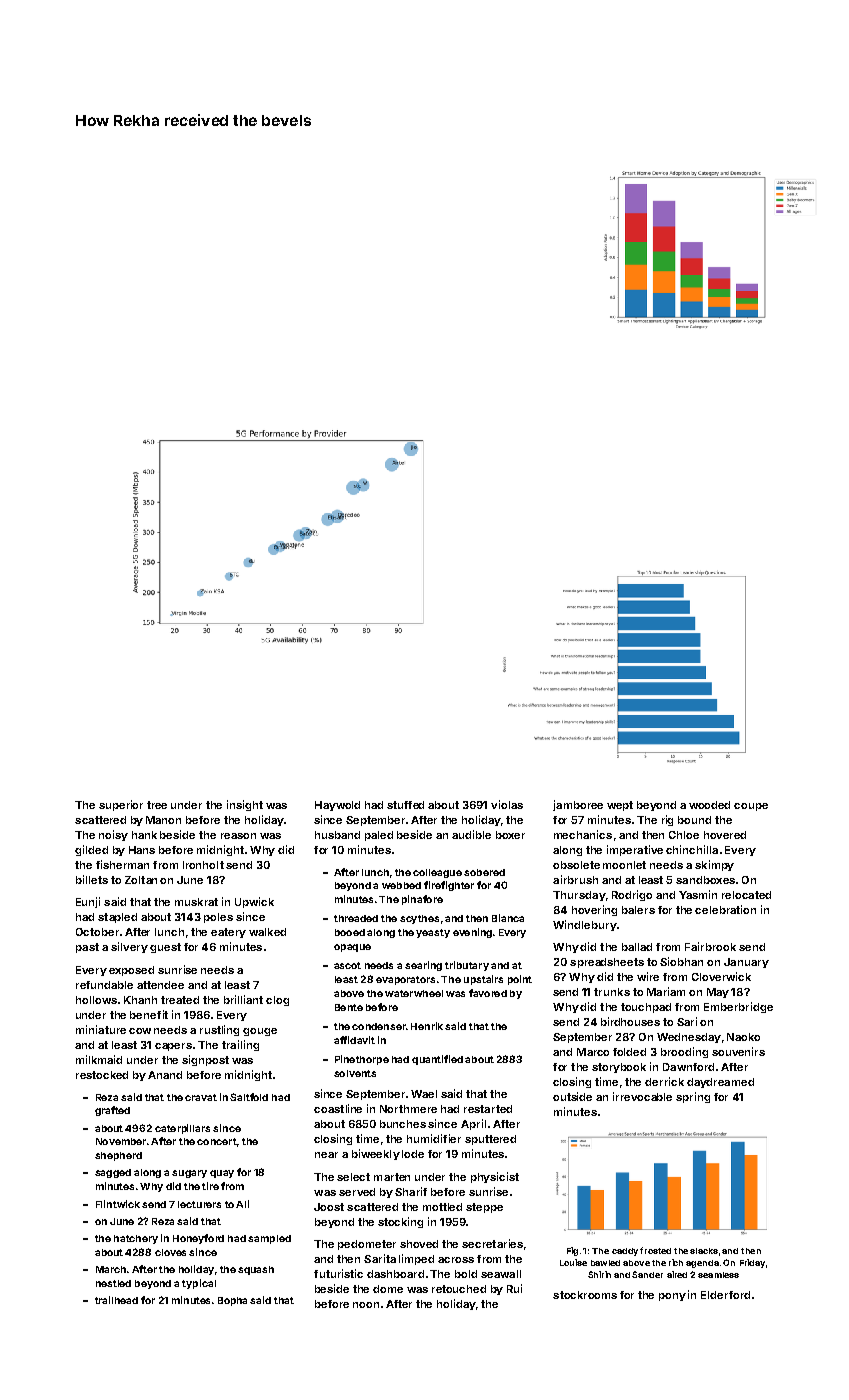  Describe the element at coordinates (118, 1204) in the image. I see `Flintwick` at that location.
